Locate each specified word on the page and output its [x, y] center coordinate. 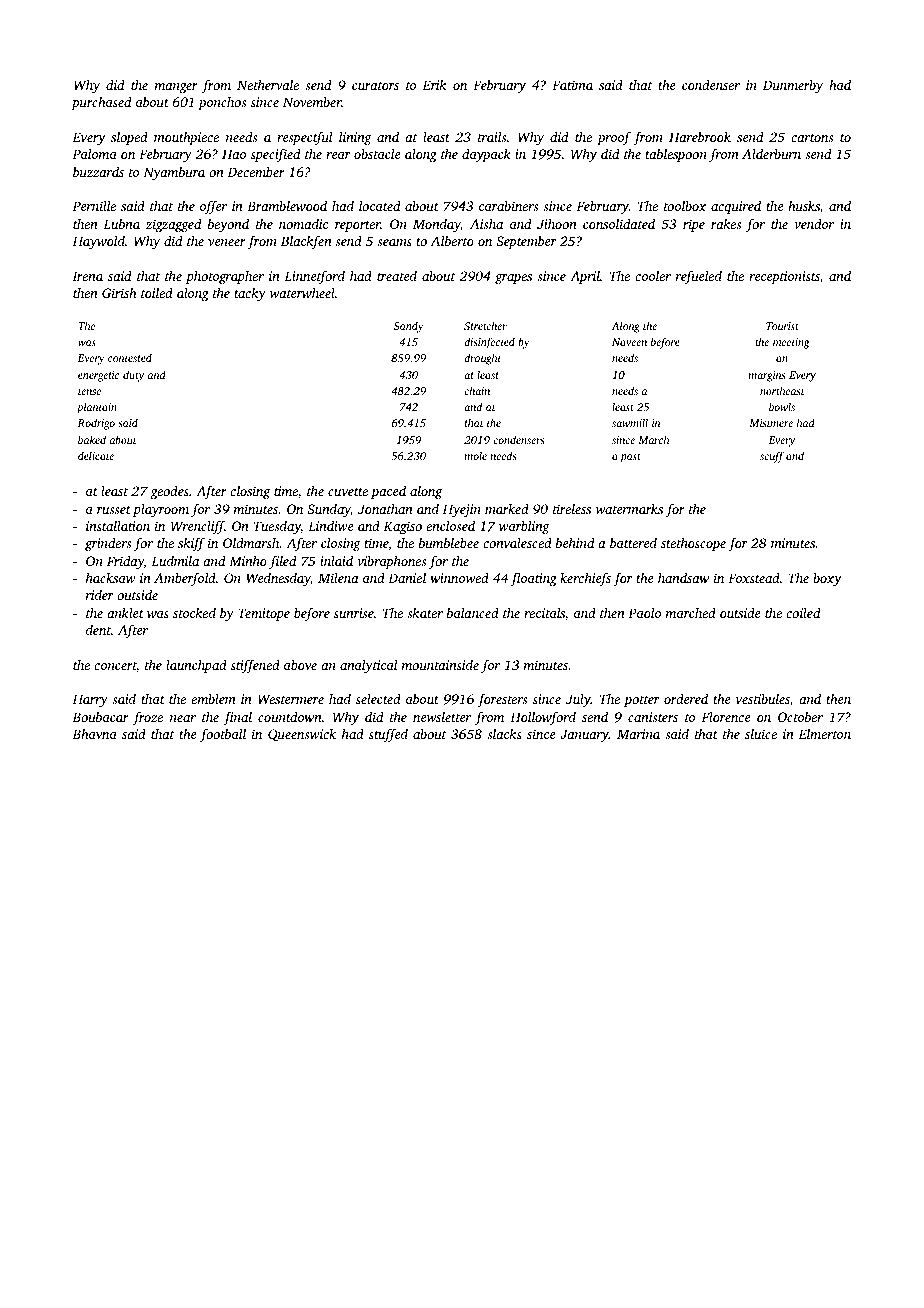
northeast [782, 390]
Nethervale [268, 84]
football [223, 735]
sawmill [630, 422]
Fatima [572, 85]
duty [133, 376]
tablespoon [676, 155]
